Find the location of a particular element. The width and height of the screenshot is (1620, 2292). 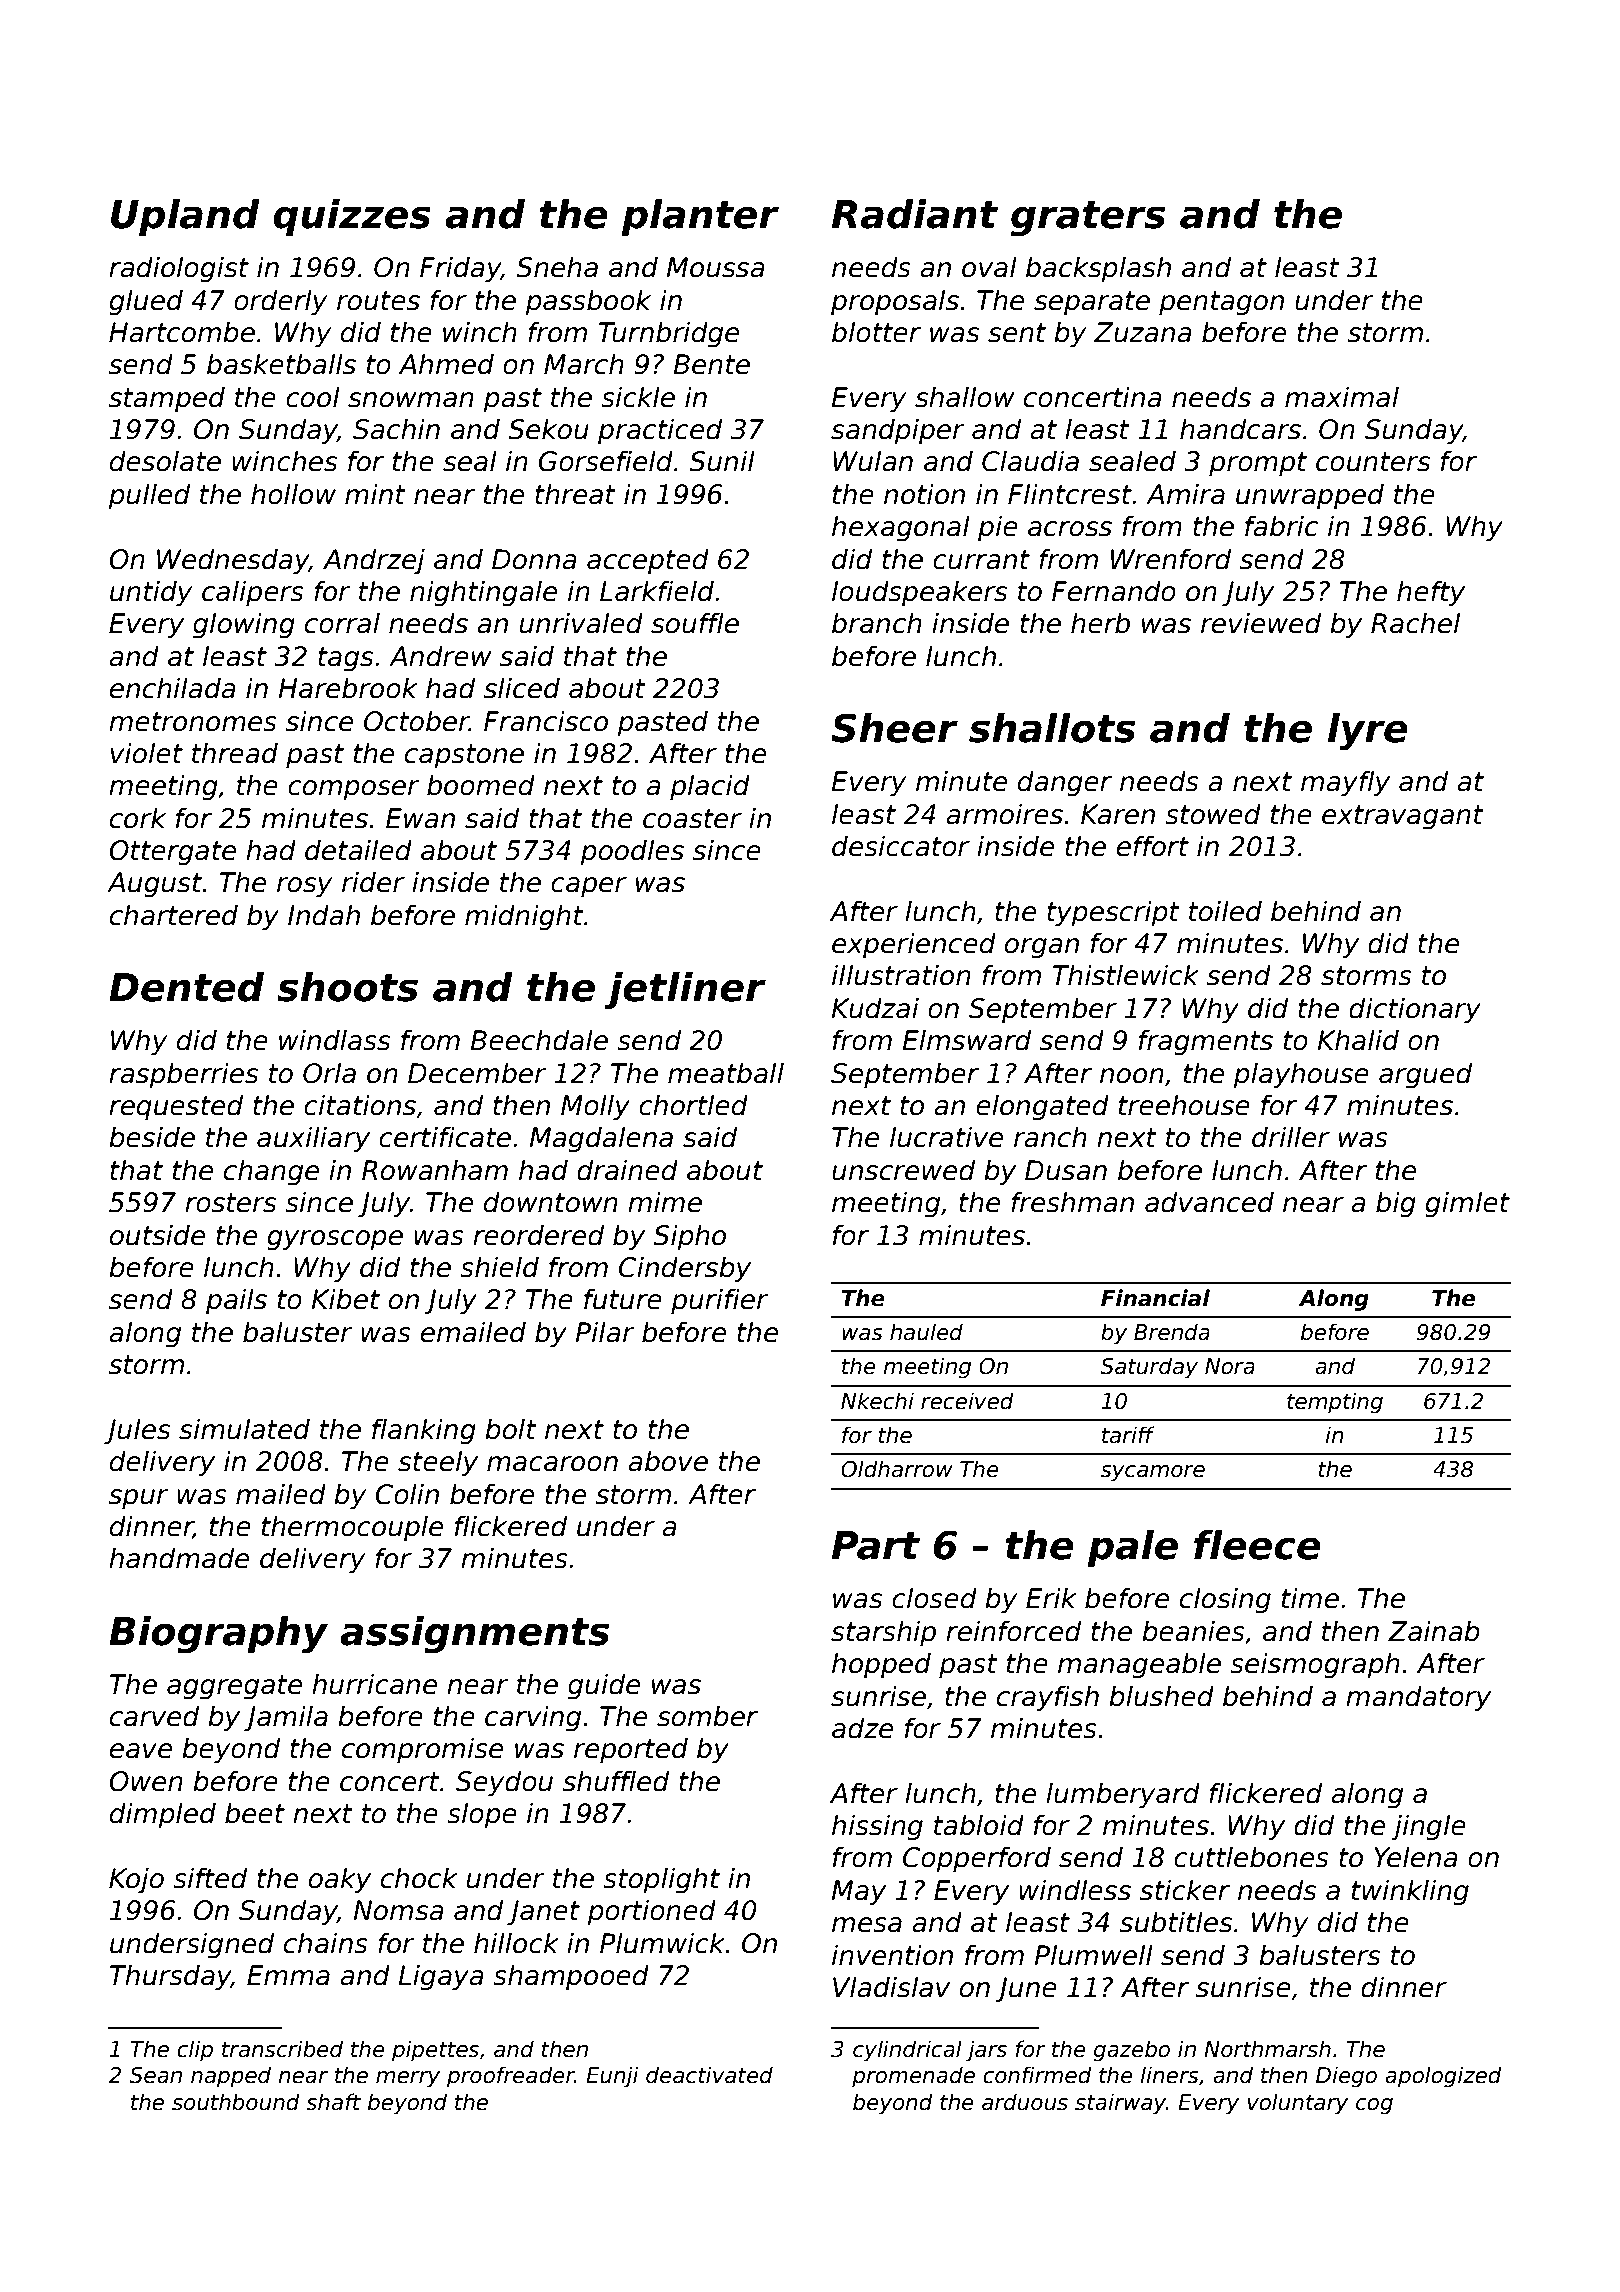

gimlet is located at coordinates (1467, 1204).
